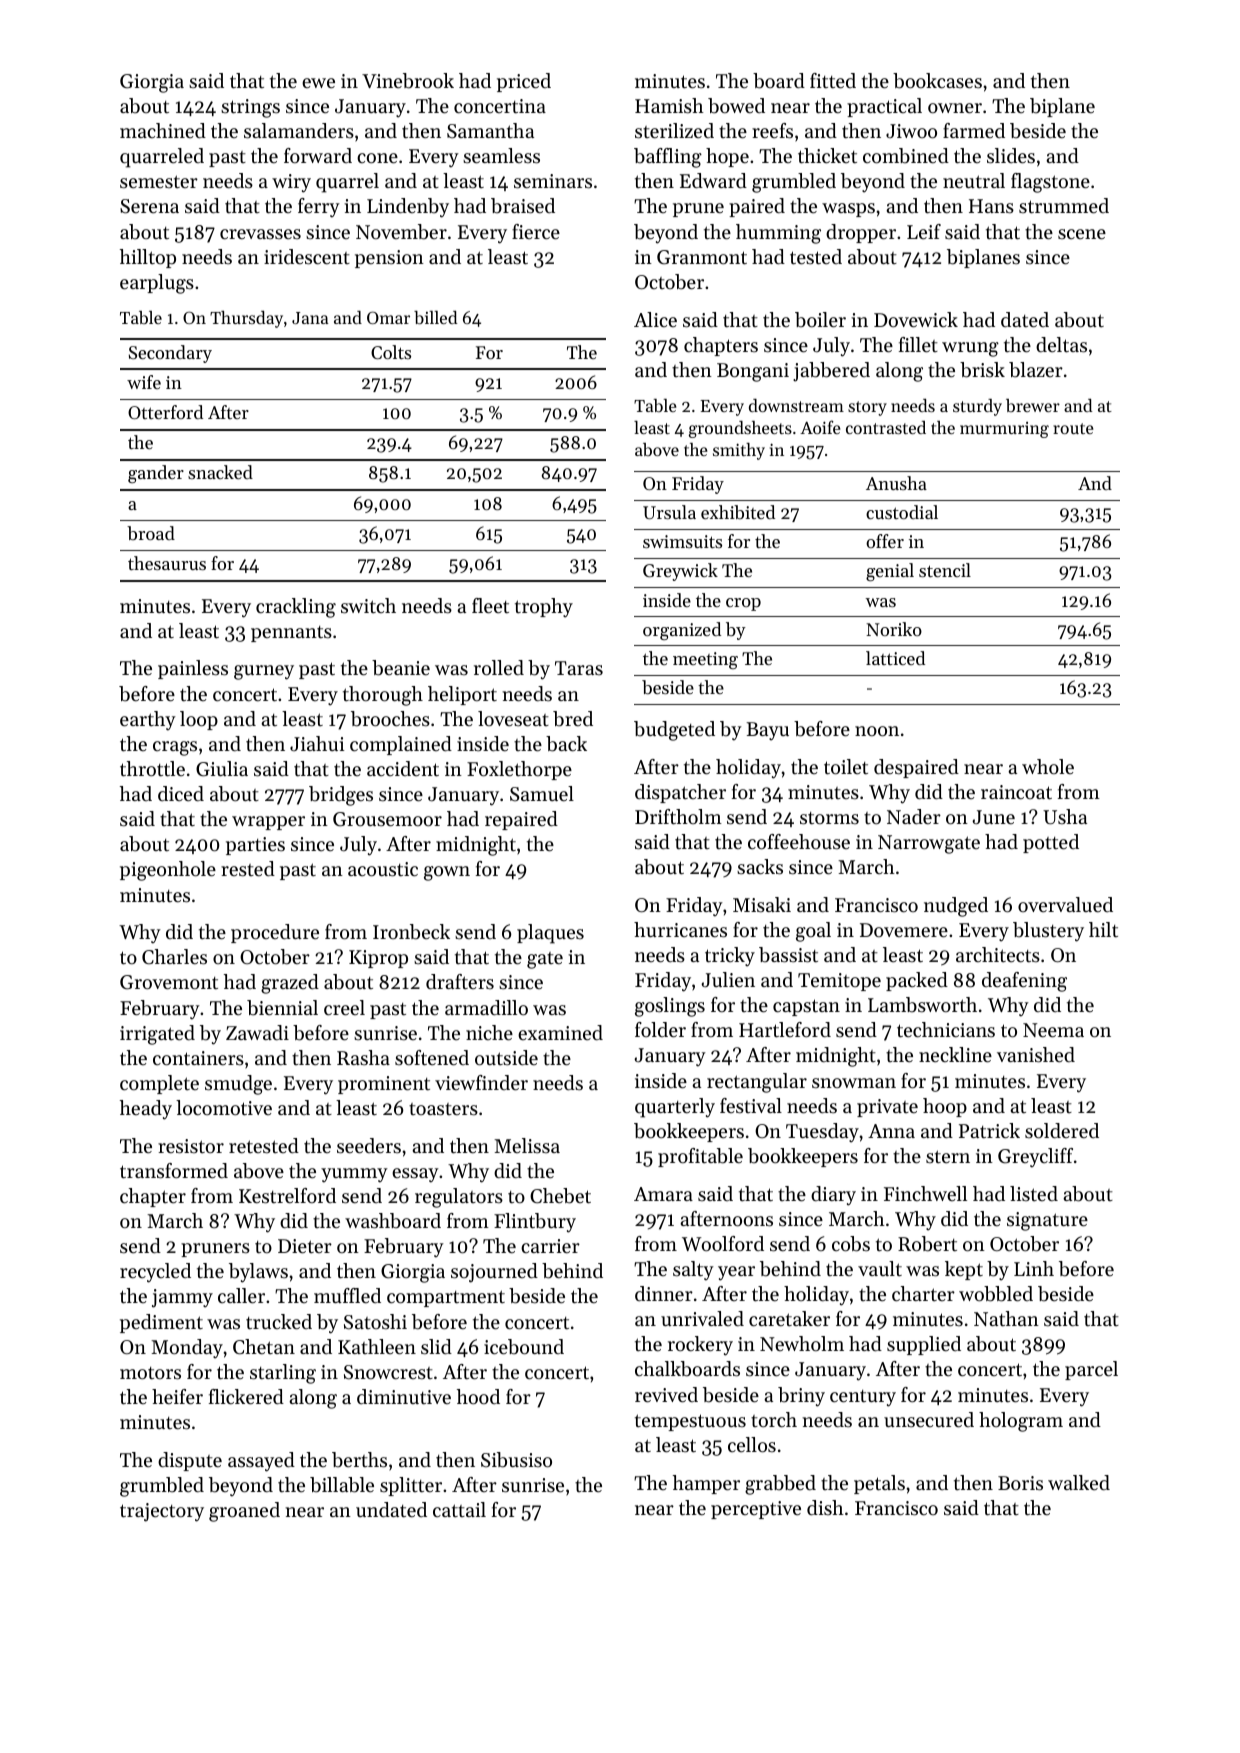  I want to click on crackling, so click(296, 608).
